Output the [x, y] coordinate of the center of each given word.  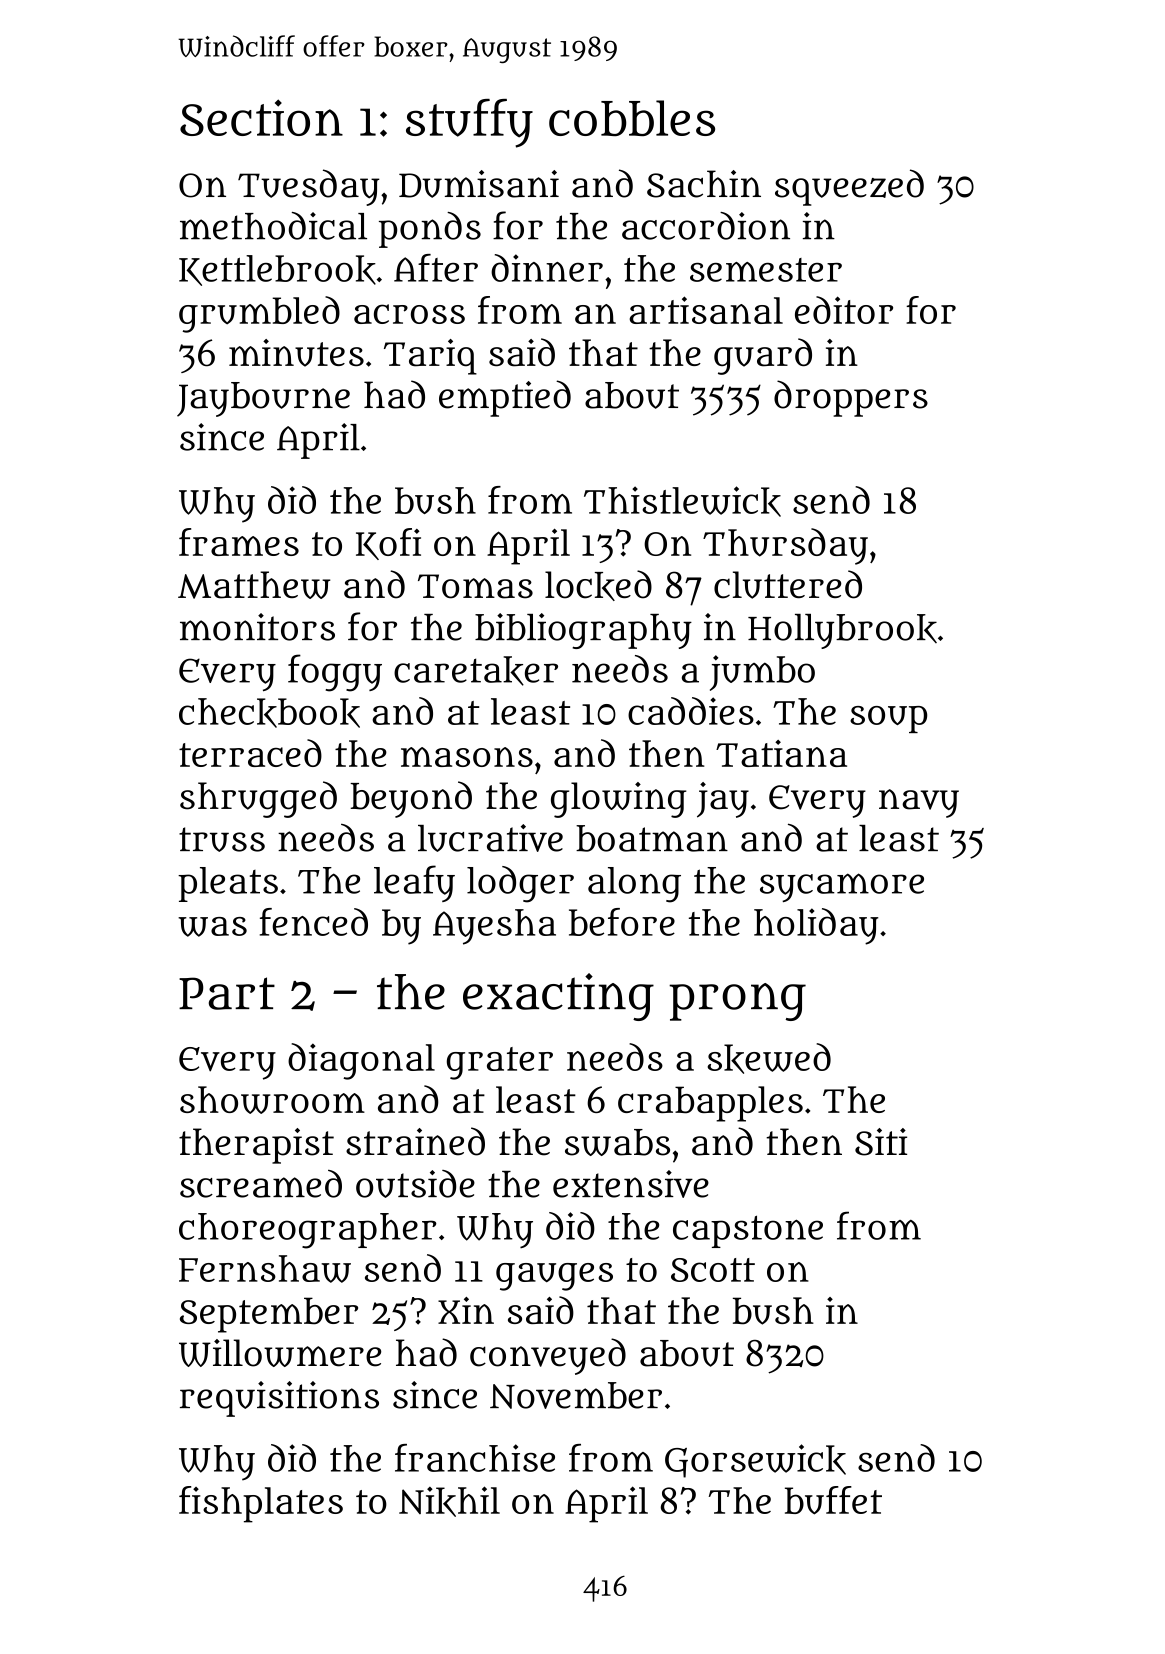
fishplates [261, 1504]
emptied [505, 398]
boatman [652, 838]
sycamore [842, 887]
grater [500, 1063]
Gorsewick [755, 1461]
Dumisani [479, 184]
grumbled [259, 314]
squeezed [849, 187]
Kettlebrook [277, 270]
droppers [851, 398]
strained [415, 1141]
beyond [411, 799]
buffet [833, 1500]
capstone [748, 1231]
